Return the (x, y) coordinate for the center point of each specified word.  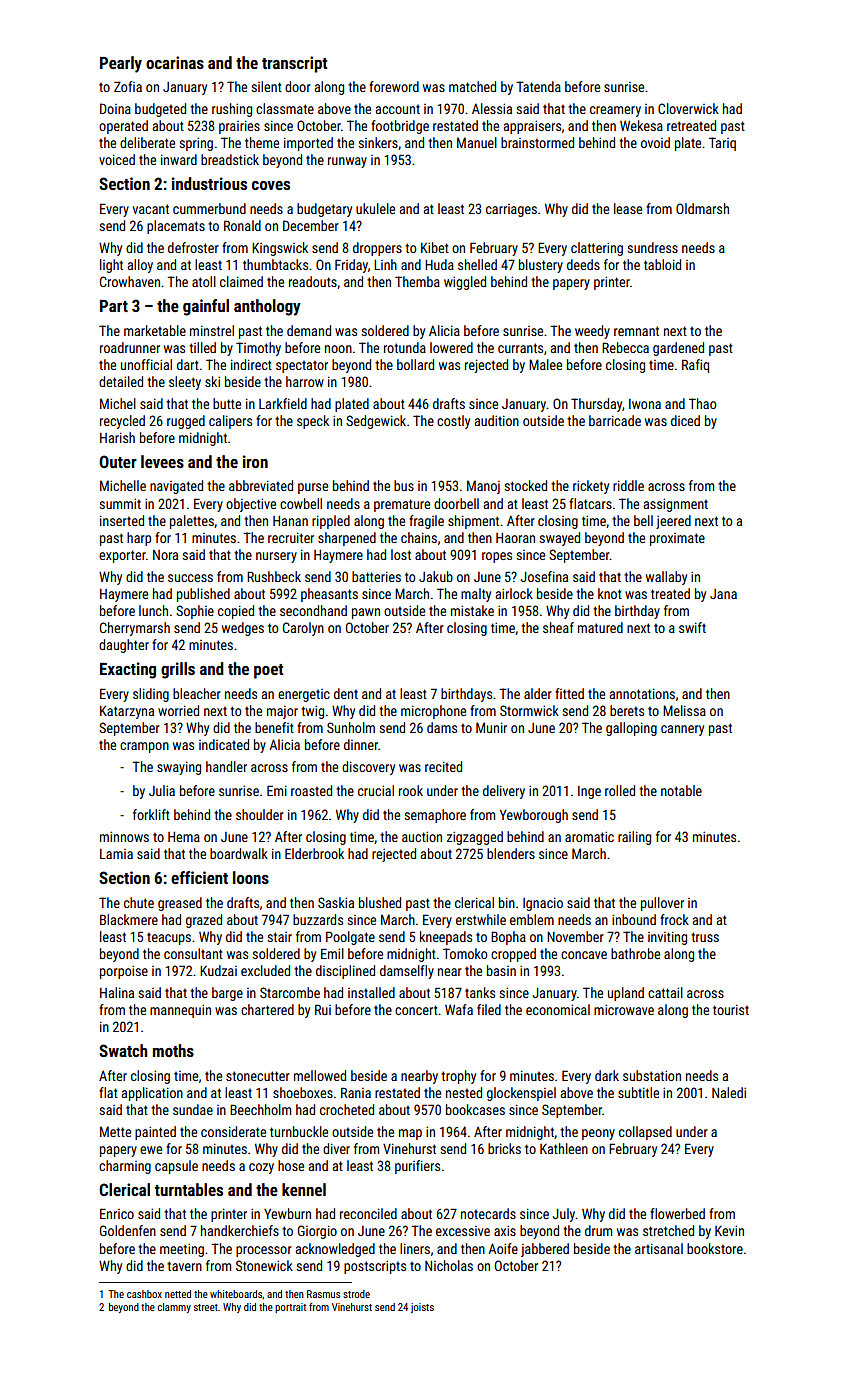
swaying (179, 768)
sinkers (378, 142)
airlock (514, 593)
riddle (628, 485)
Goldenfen (128, 1230)
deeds (583, 264)
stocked (525, 485)
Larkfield (283, 403)
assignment (676, 505)
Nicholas (449, 1265)
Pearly (121, 64)
